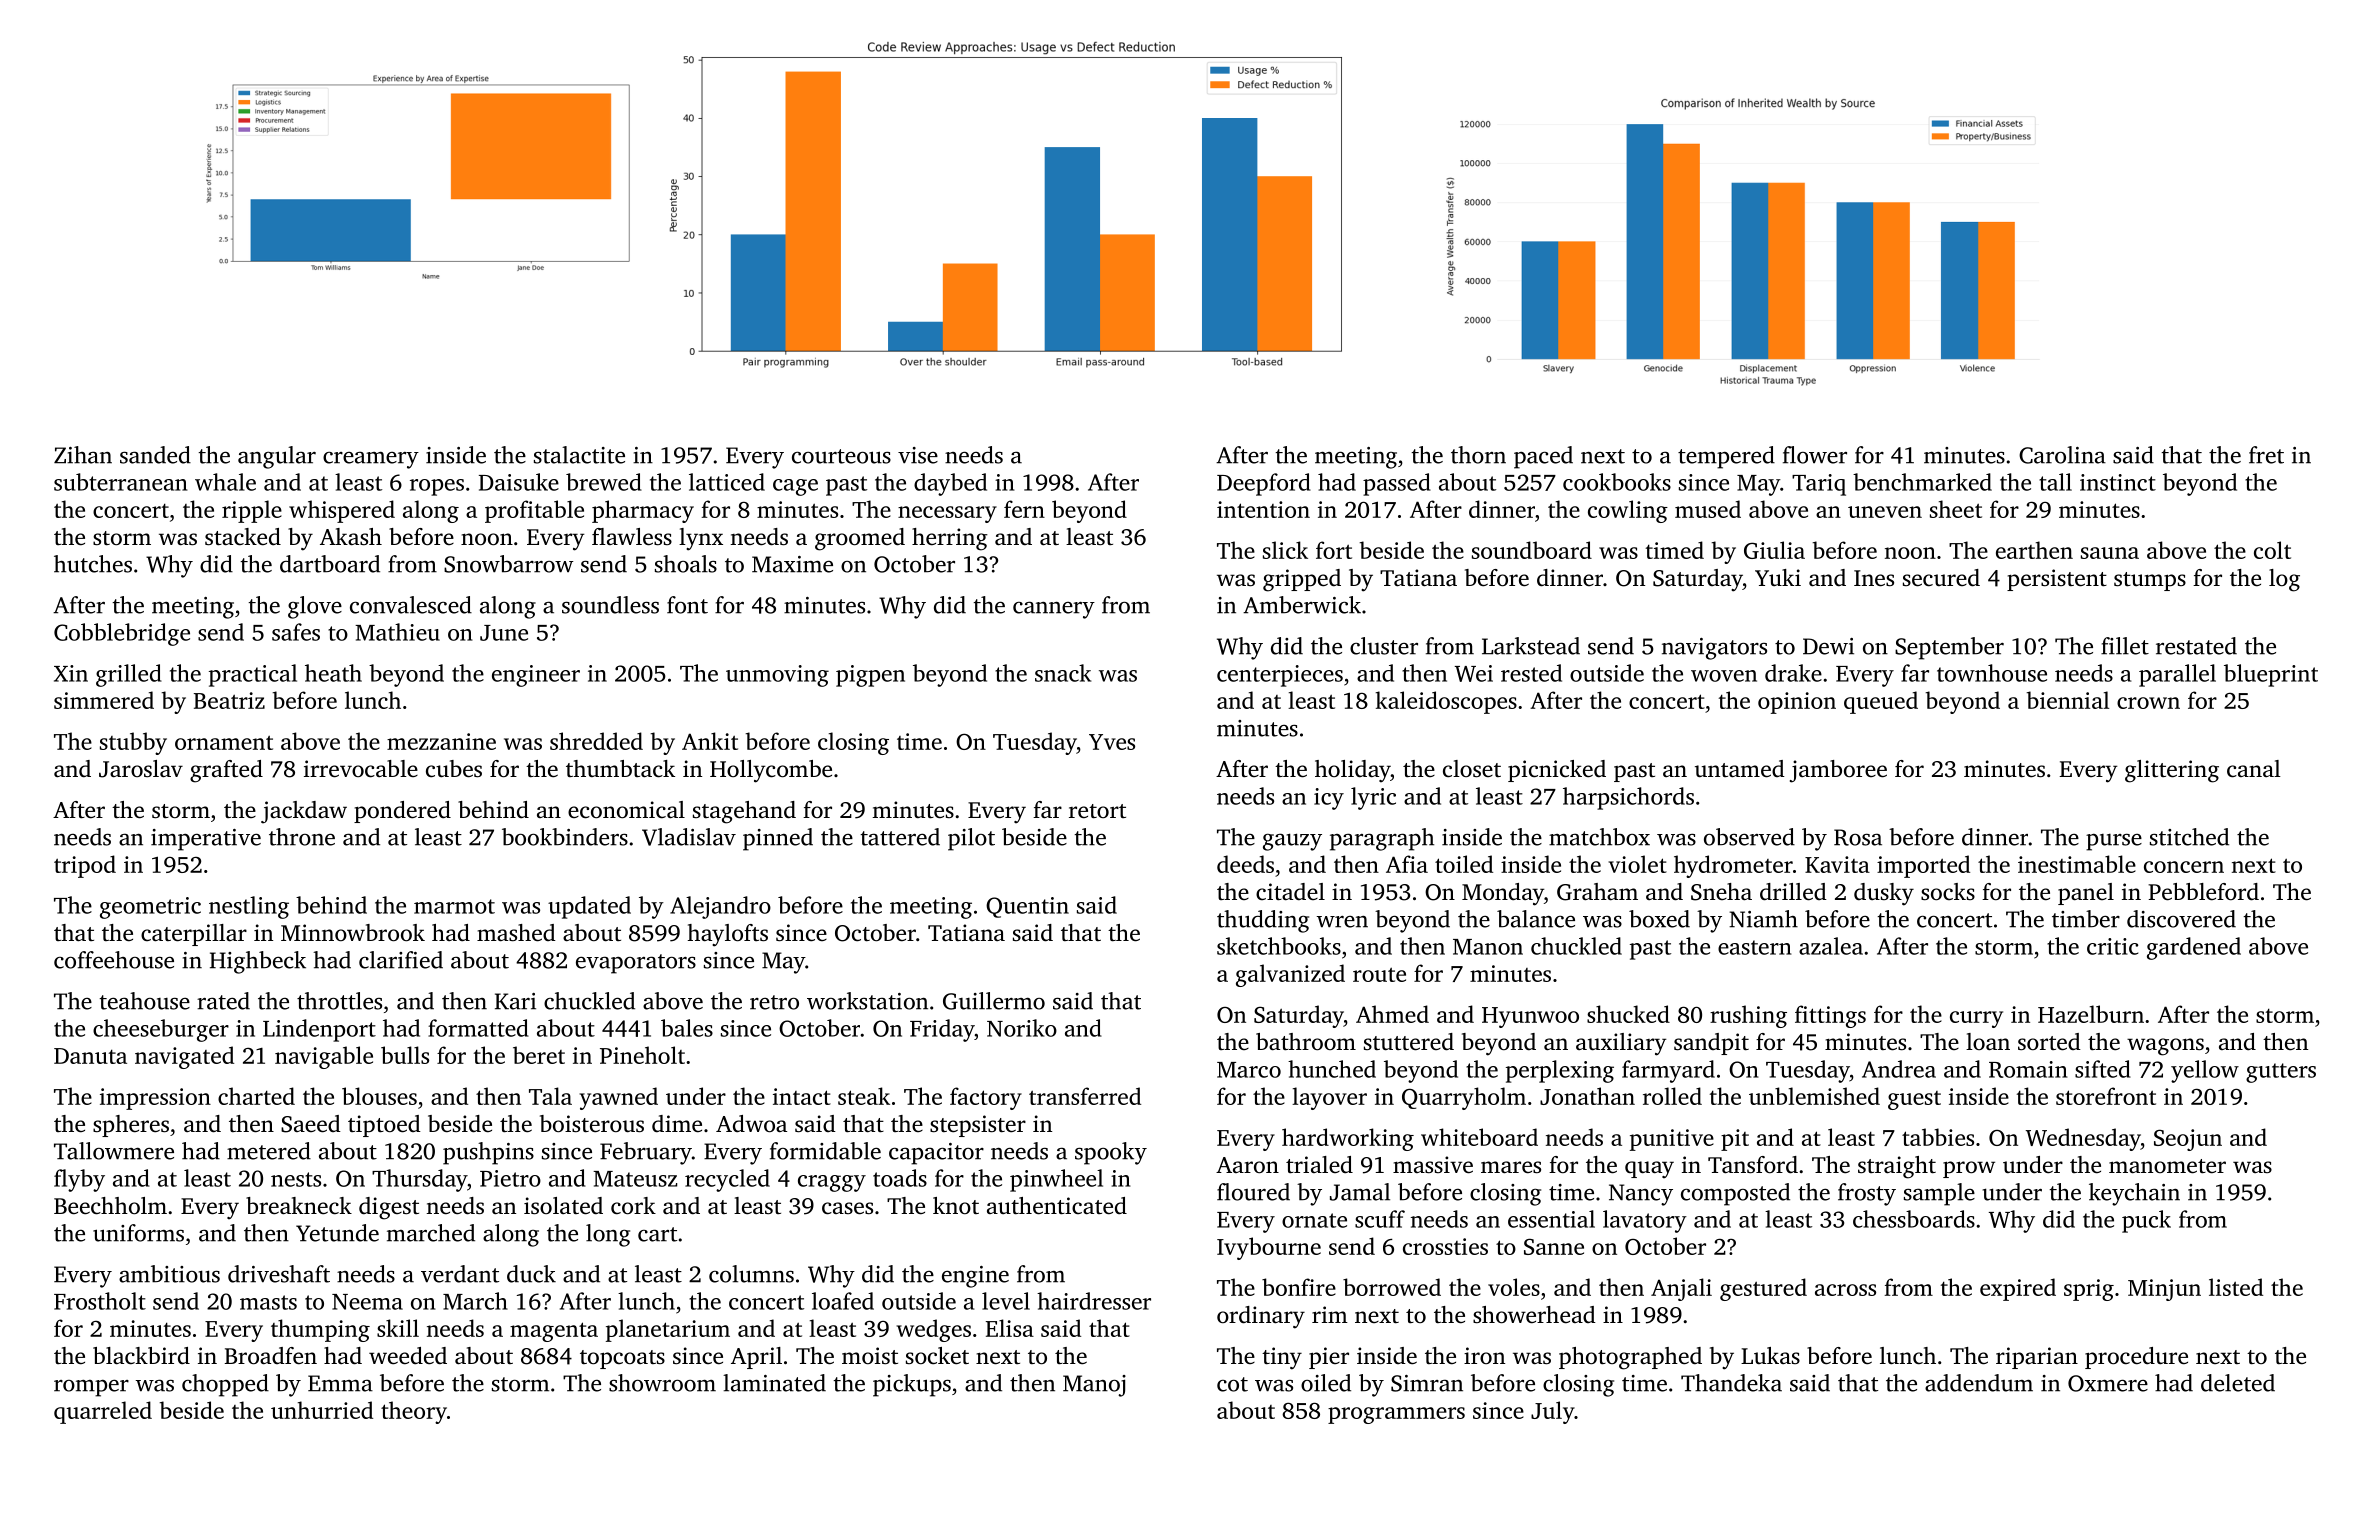 The width and height of the image is (2380, 1540). What do you see at coordinates (408, 1356) in the image?
I see `weeded` at bounding box center [408, 1356].
